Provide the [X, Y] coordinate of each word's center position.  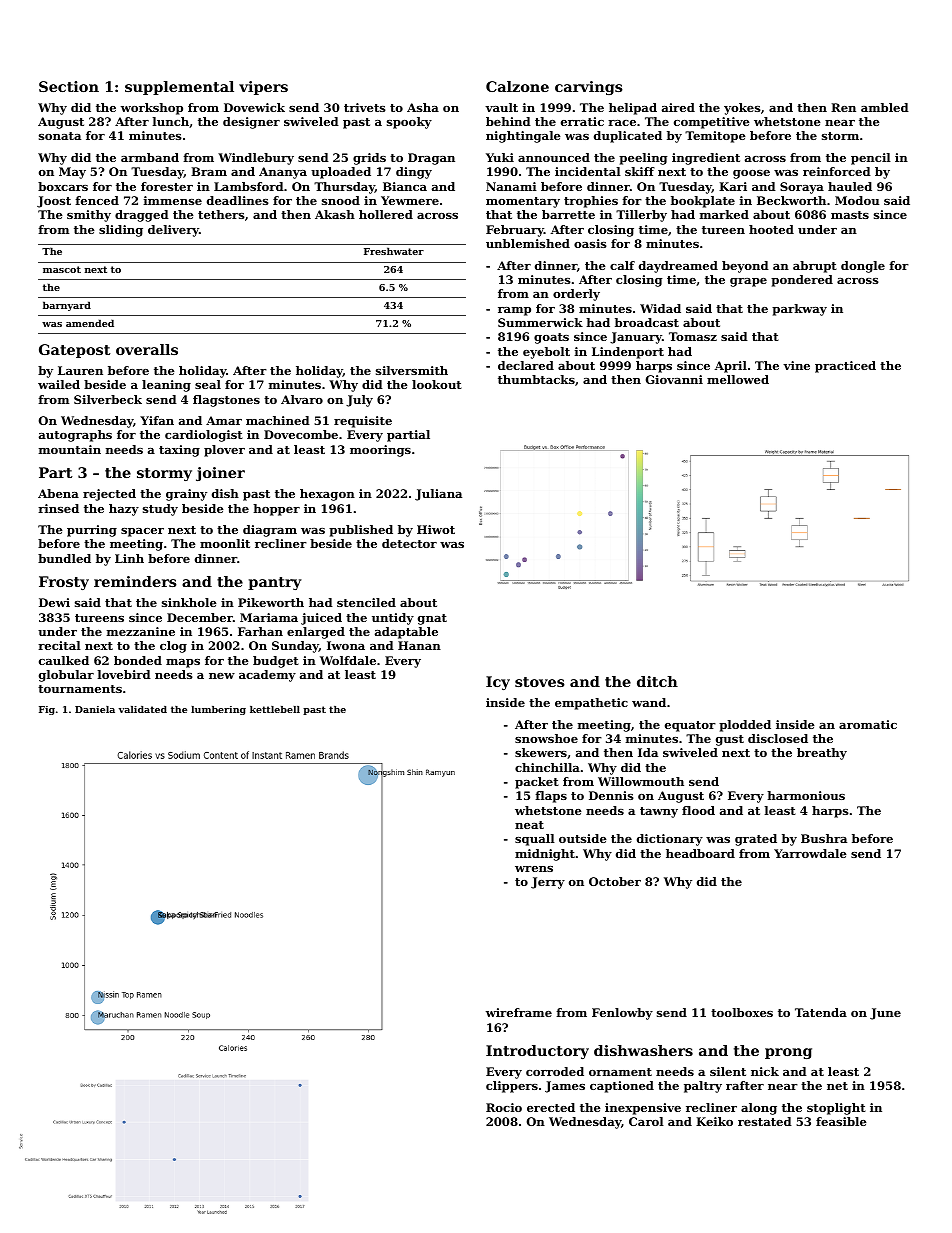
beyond [745, 267]
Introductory [537, 1052]
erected [551, 1107]
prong [788, 1053]
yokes [742, 109]
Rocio [504, 1107]
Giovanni [674, 379]
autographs [75, 436]
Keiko [714, 1121]
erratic [582, 121]
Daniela [95, 709]
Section [69, 86]
